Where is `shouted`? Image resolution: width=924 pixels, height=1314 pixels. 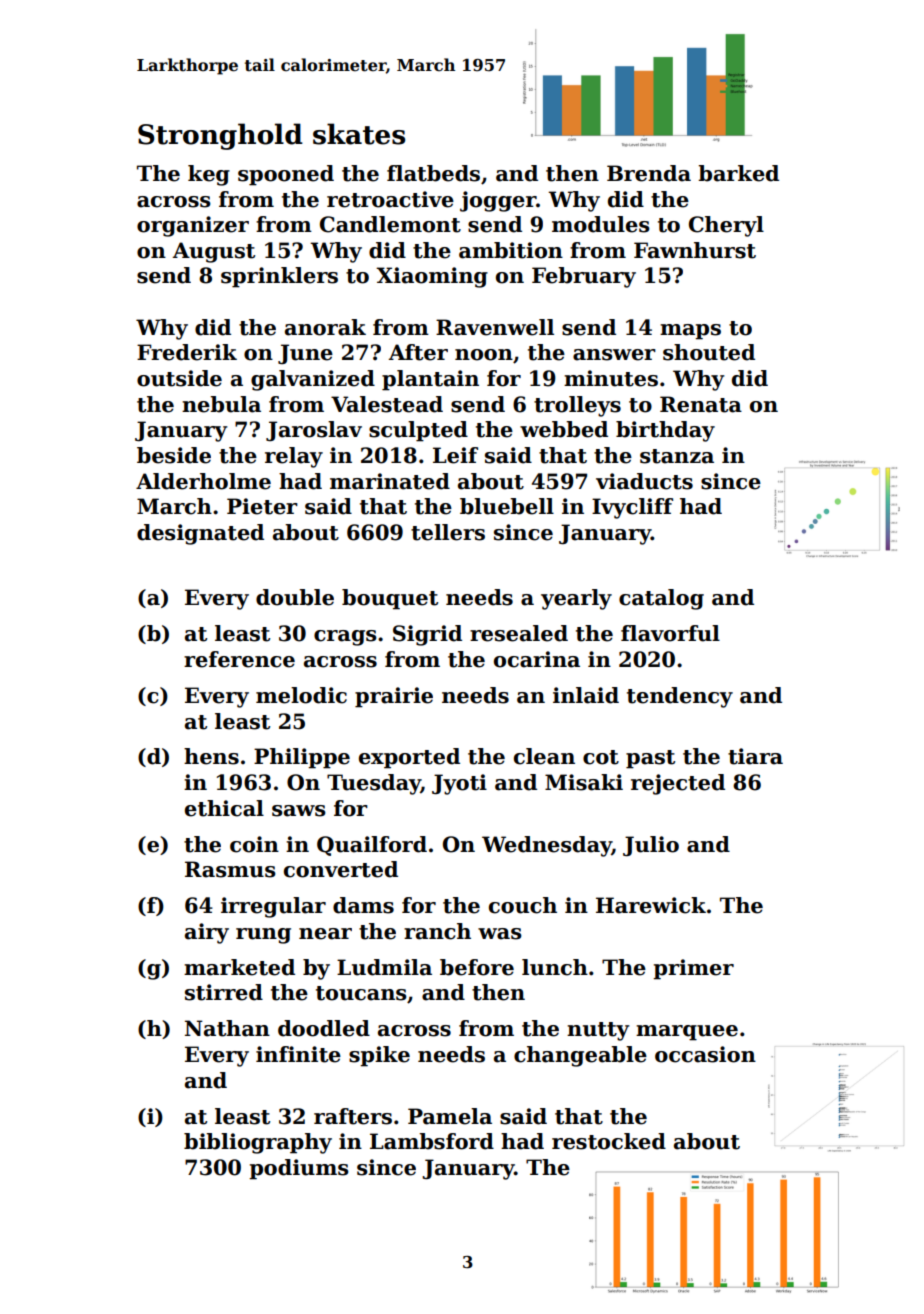 shouted is located at coordinates (709, 352).
